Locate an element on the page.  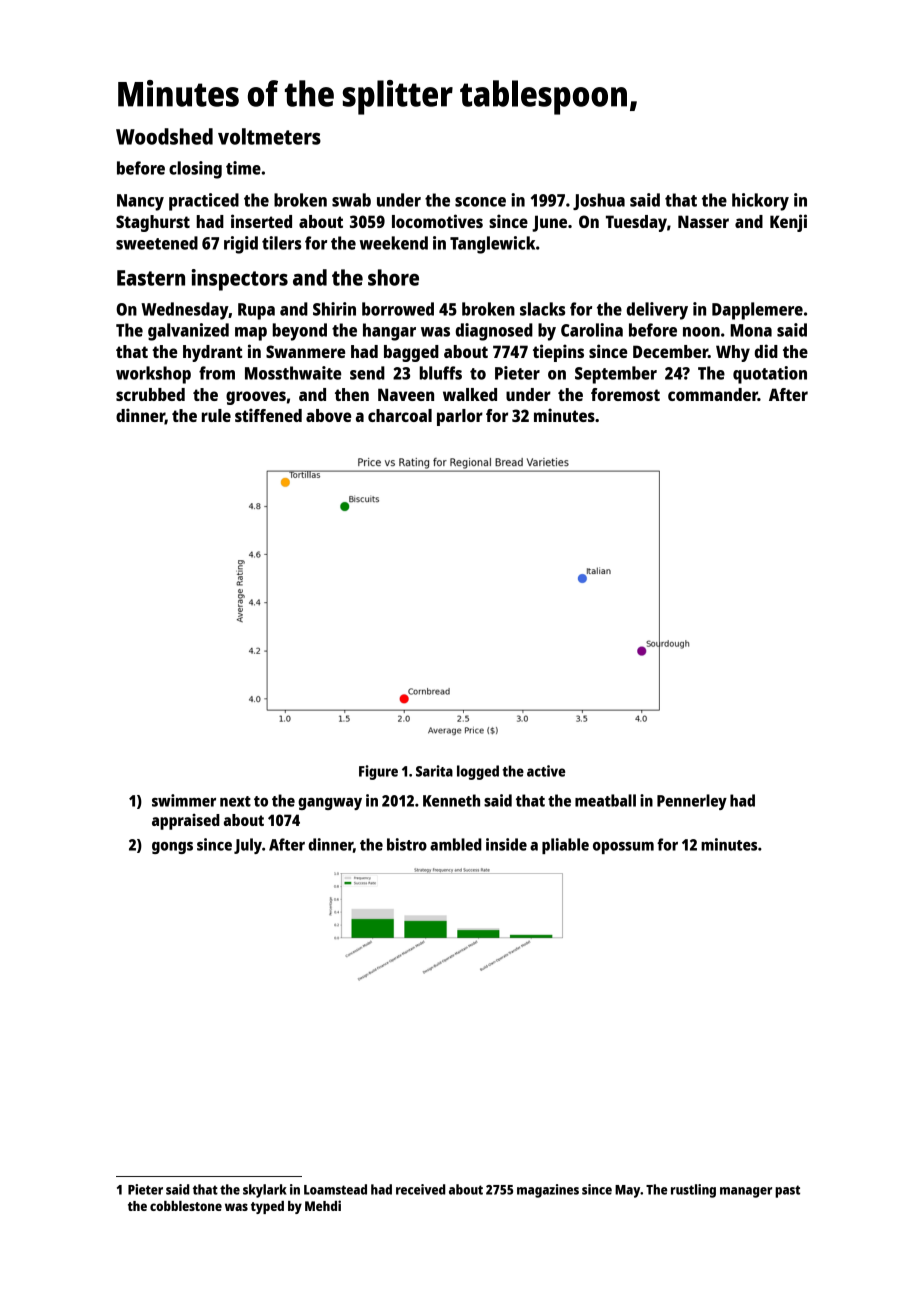
cobblestone is located at coordinates (186, 1206).
